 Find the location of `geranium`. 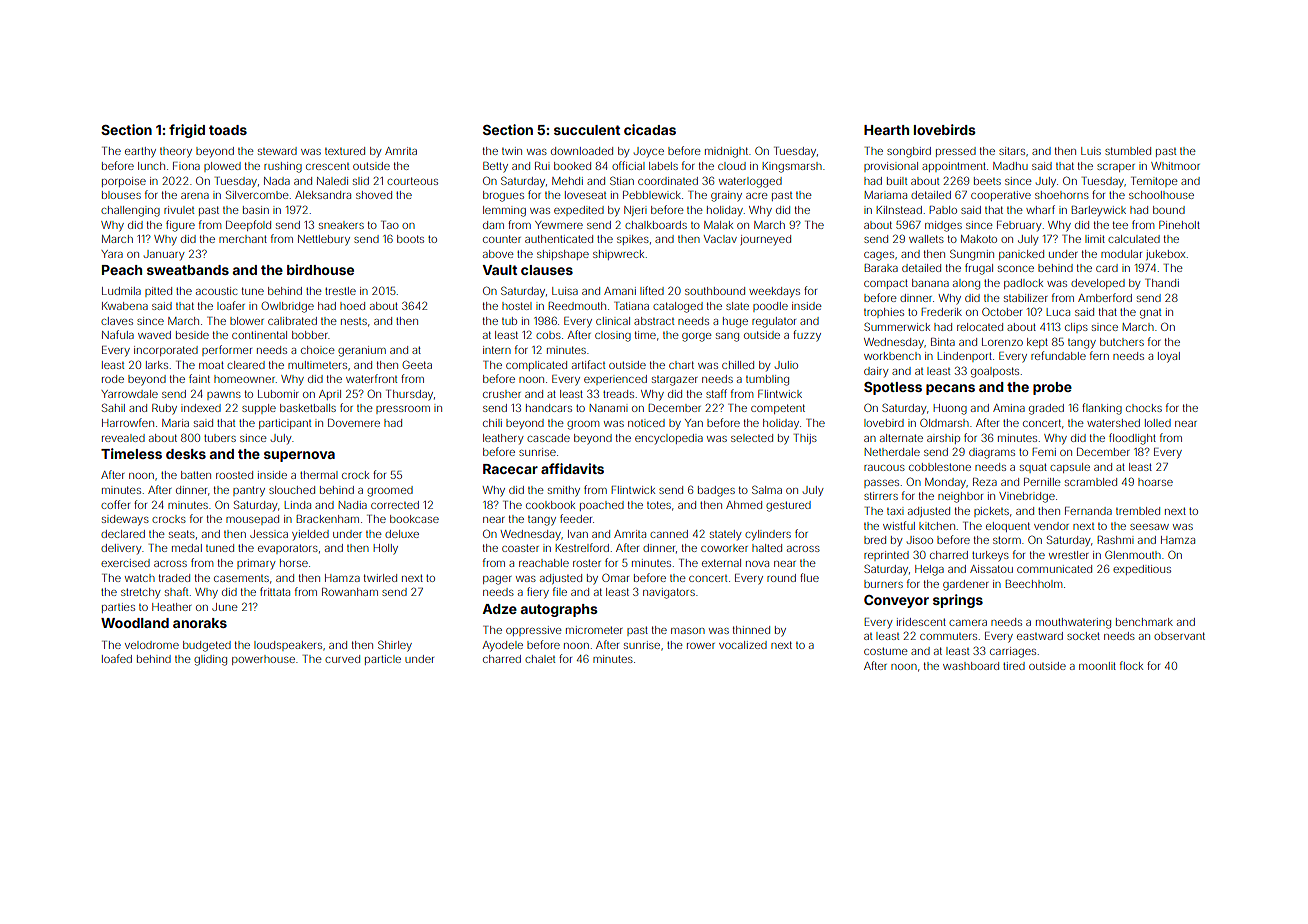

geranium is located at coordinates (362, 351).
